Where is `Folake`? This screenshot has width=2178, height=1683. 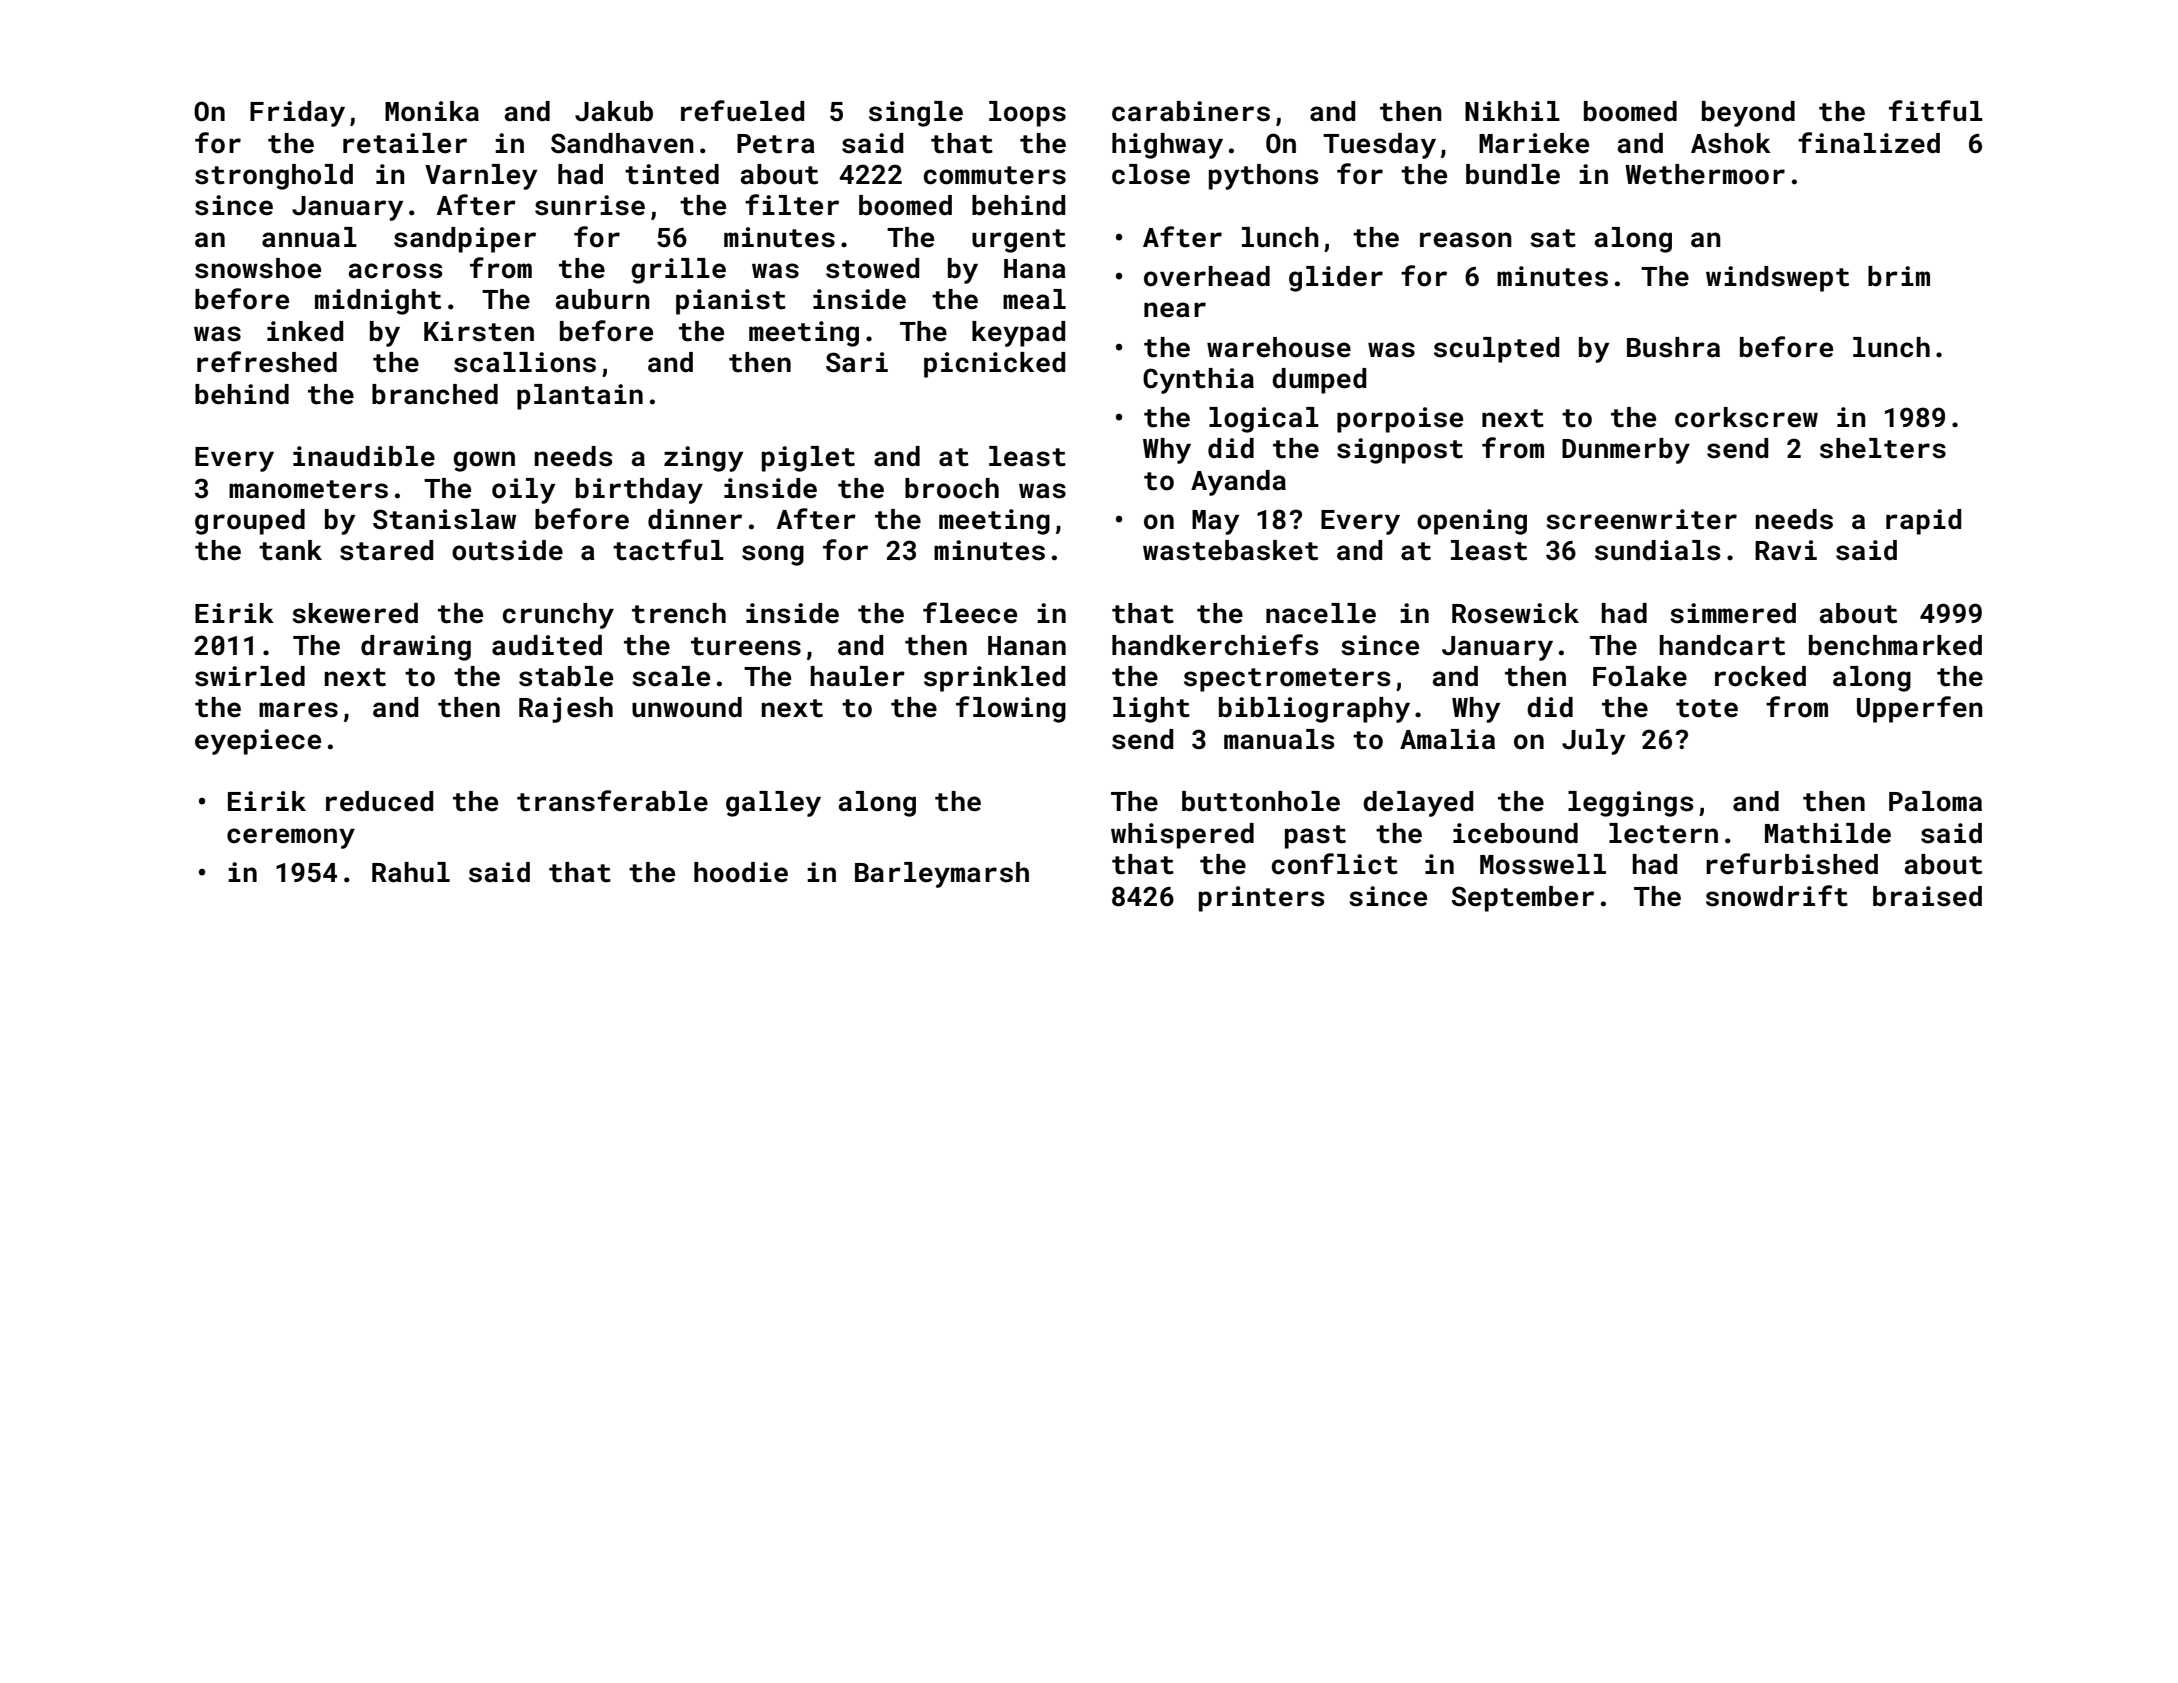 Folake is located at coordinates (1640, 676).
